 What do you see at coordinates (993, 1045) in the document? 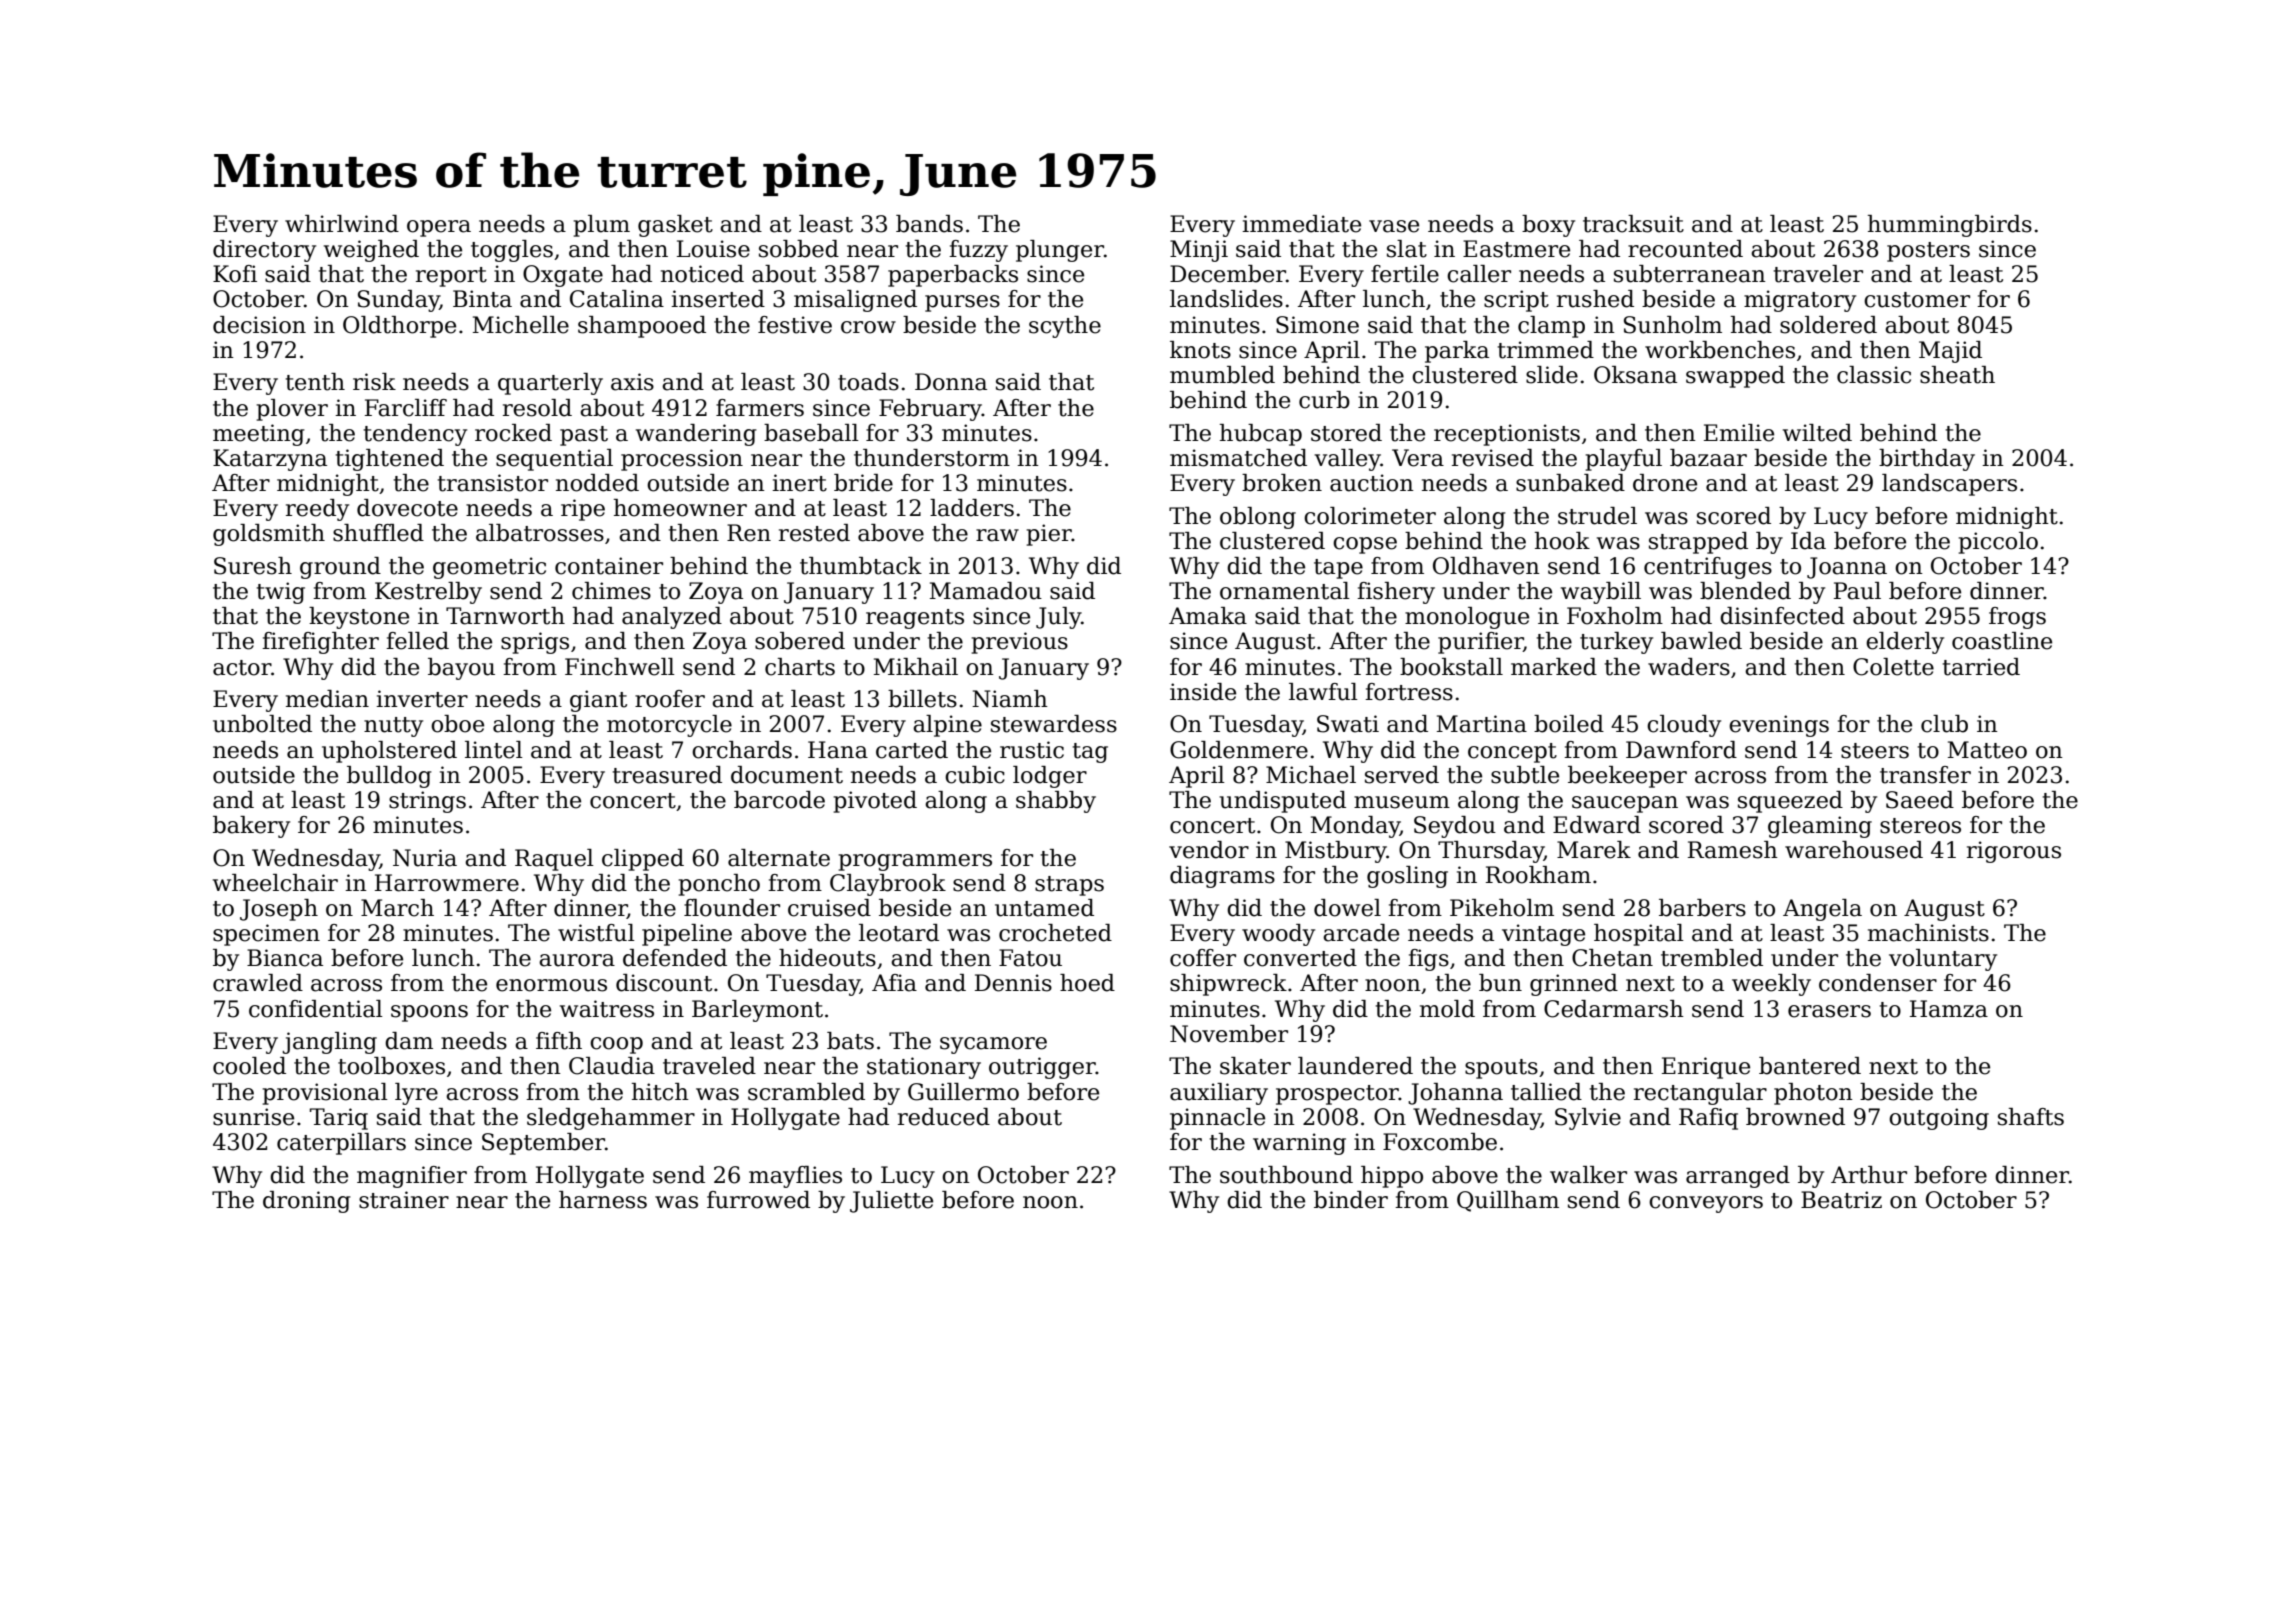
I see `sycamore` at bounding box center [993, 1045].
